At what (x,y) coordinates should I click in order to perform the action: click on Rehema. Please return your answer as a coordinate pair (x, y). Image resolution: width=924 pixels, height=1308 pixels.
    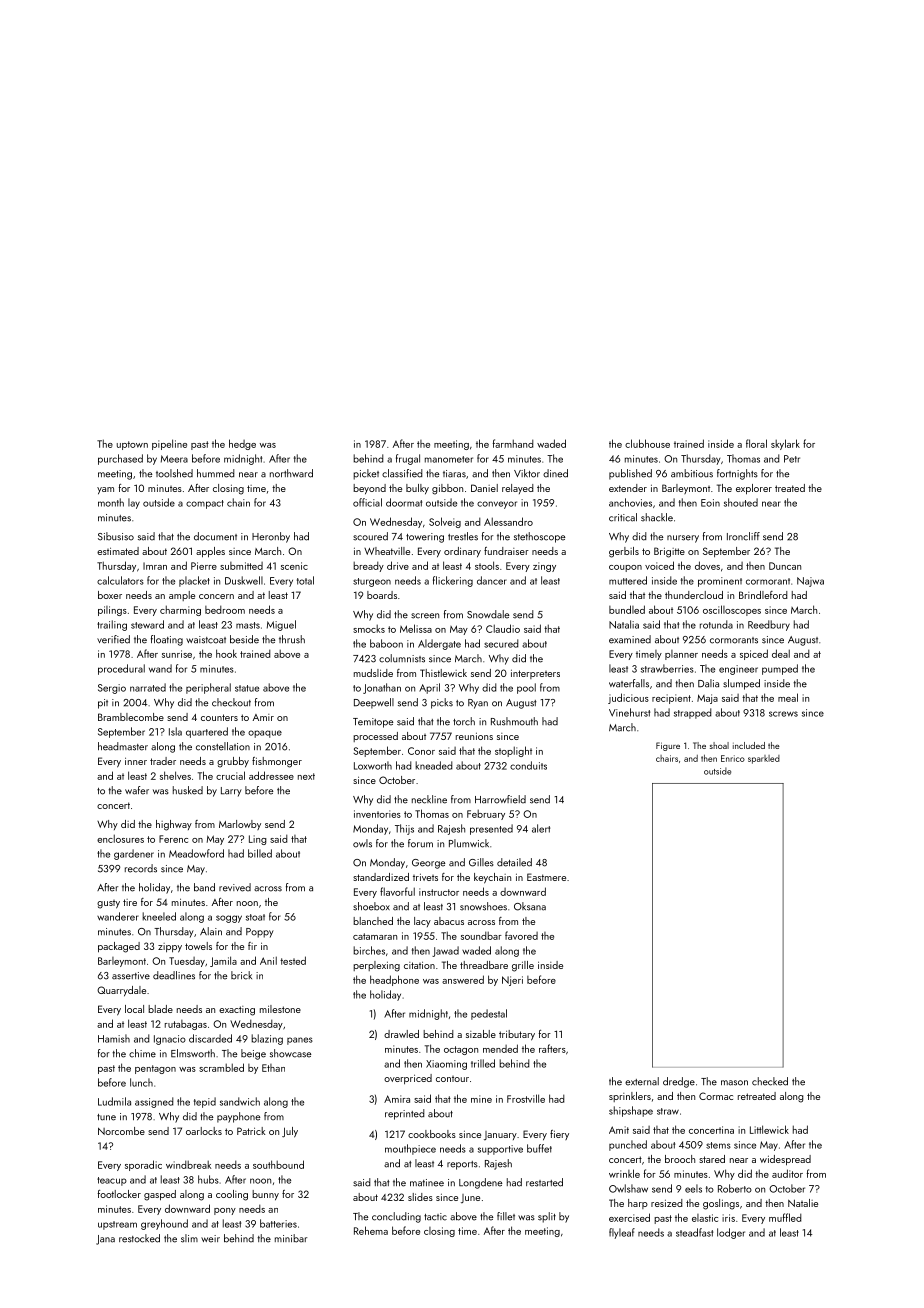
    Looking at the image, I should click on (371, 1230).
